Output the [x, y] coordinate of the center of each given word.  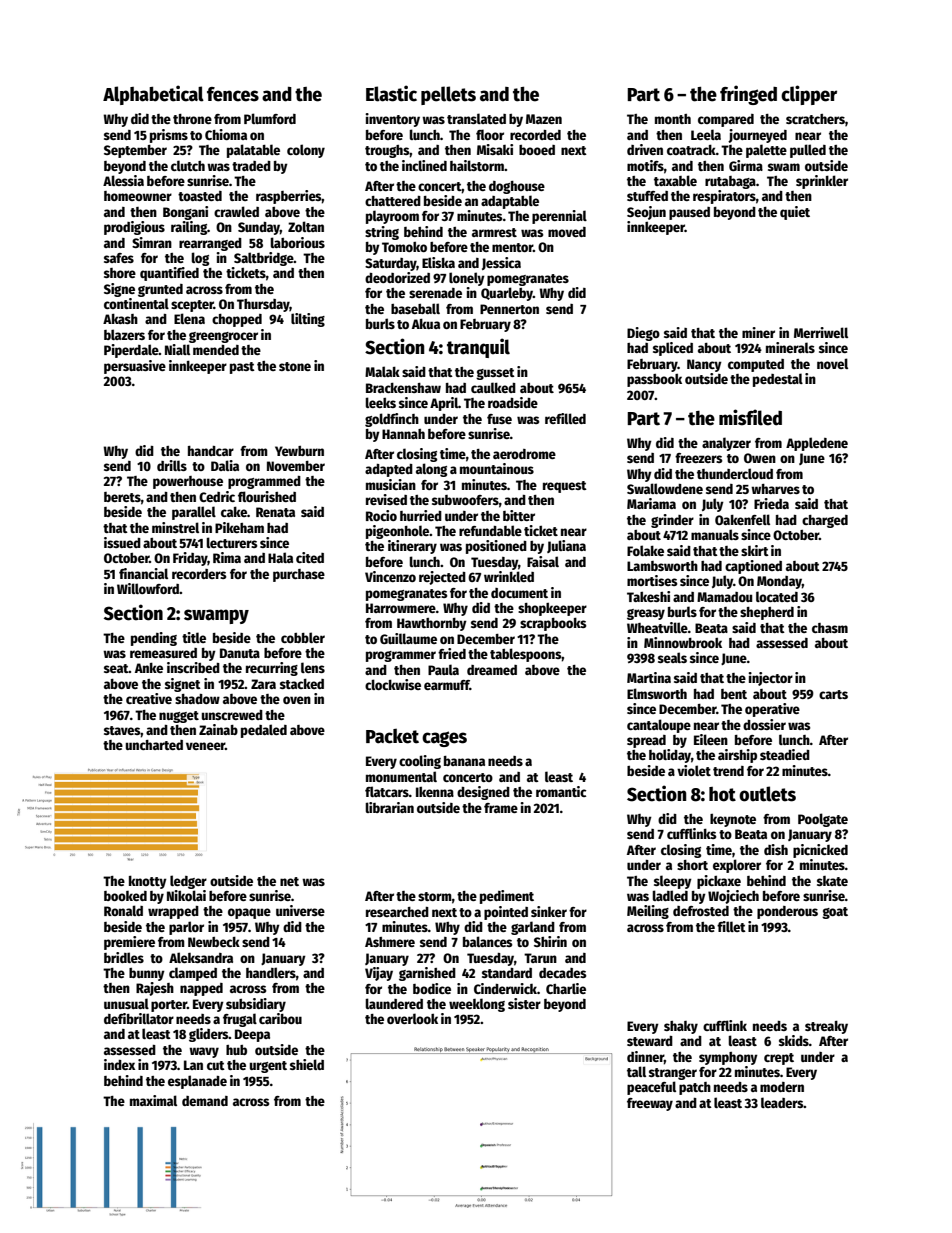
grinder [672, 521]
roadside [513, 402]
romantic [561, 791]
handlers [271, 972]
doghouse [517, 187]
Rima [227, 557]
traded [251, 166]
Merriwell [821, 332]
